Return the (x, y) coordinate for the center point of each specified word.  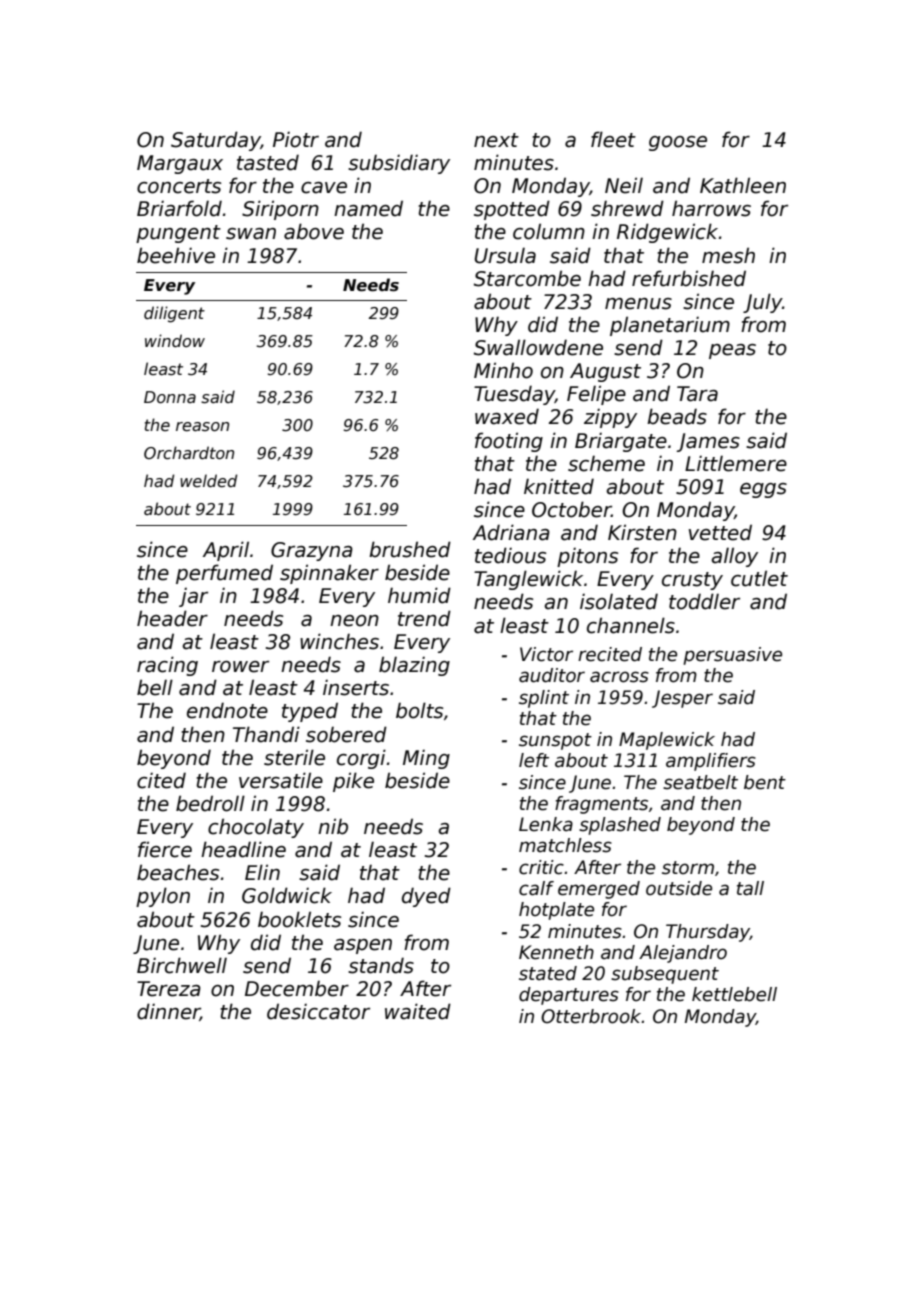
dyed (426, 897)
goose (678, 143)
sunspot (555, 741)
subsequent (665, 975)
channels (631, 625)
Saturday (216, 141)
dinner (168, 1012)
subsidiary (399, 164)
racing (167, 666)
